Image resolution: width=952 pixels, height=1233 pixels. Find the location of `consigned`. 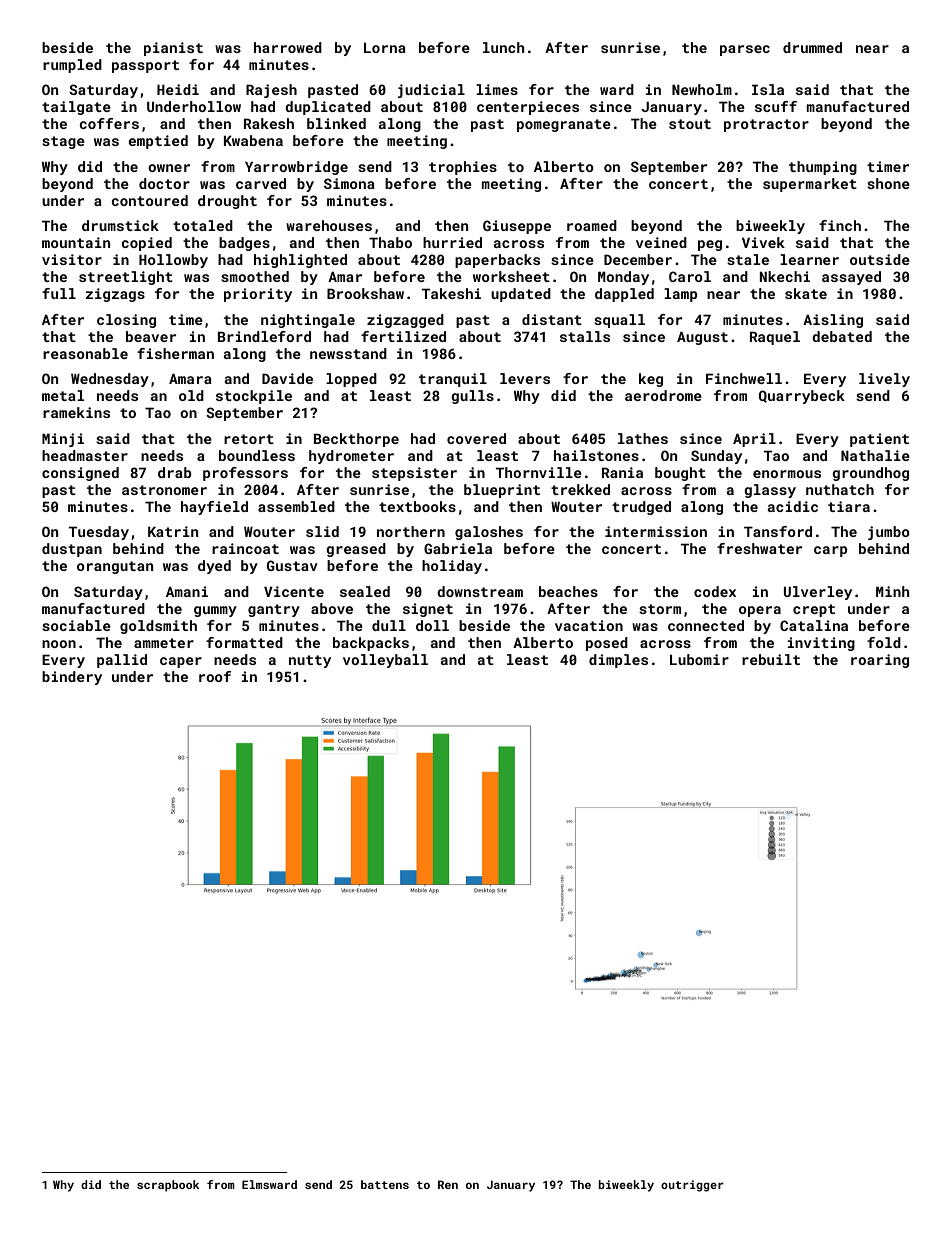

consigned is located at coordinates (80, 474).
